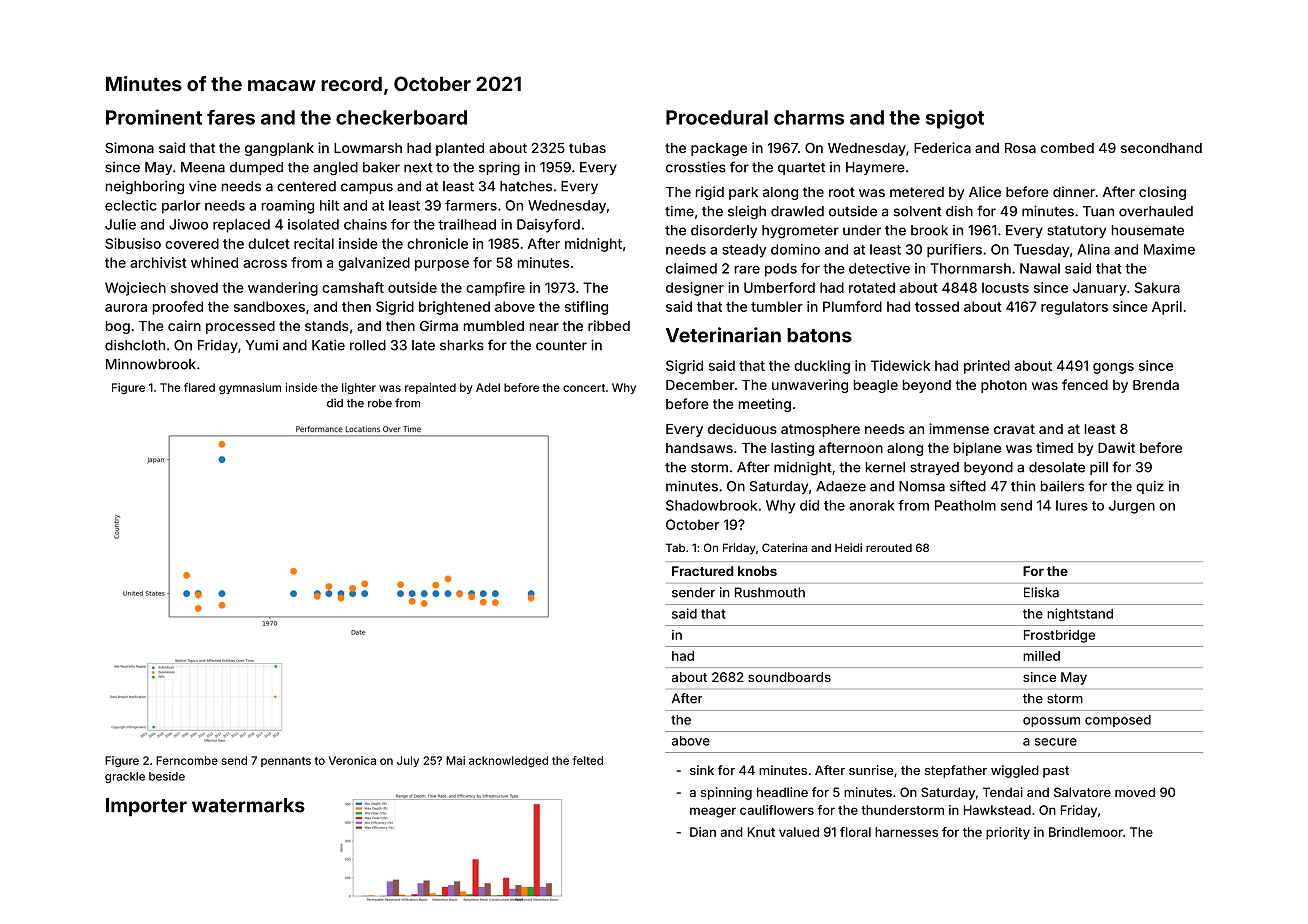 This screenshot has width=1308, height=924. What do you see at coordinates (691, 268) in the screenshot?
I see `claimed` at bounding box center [691, 268].
